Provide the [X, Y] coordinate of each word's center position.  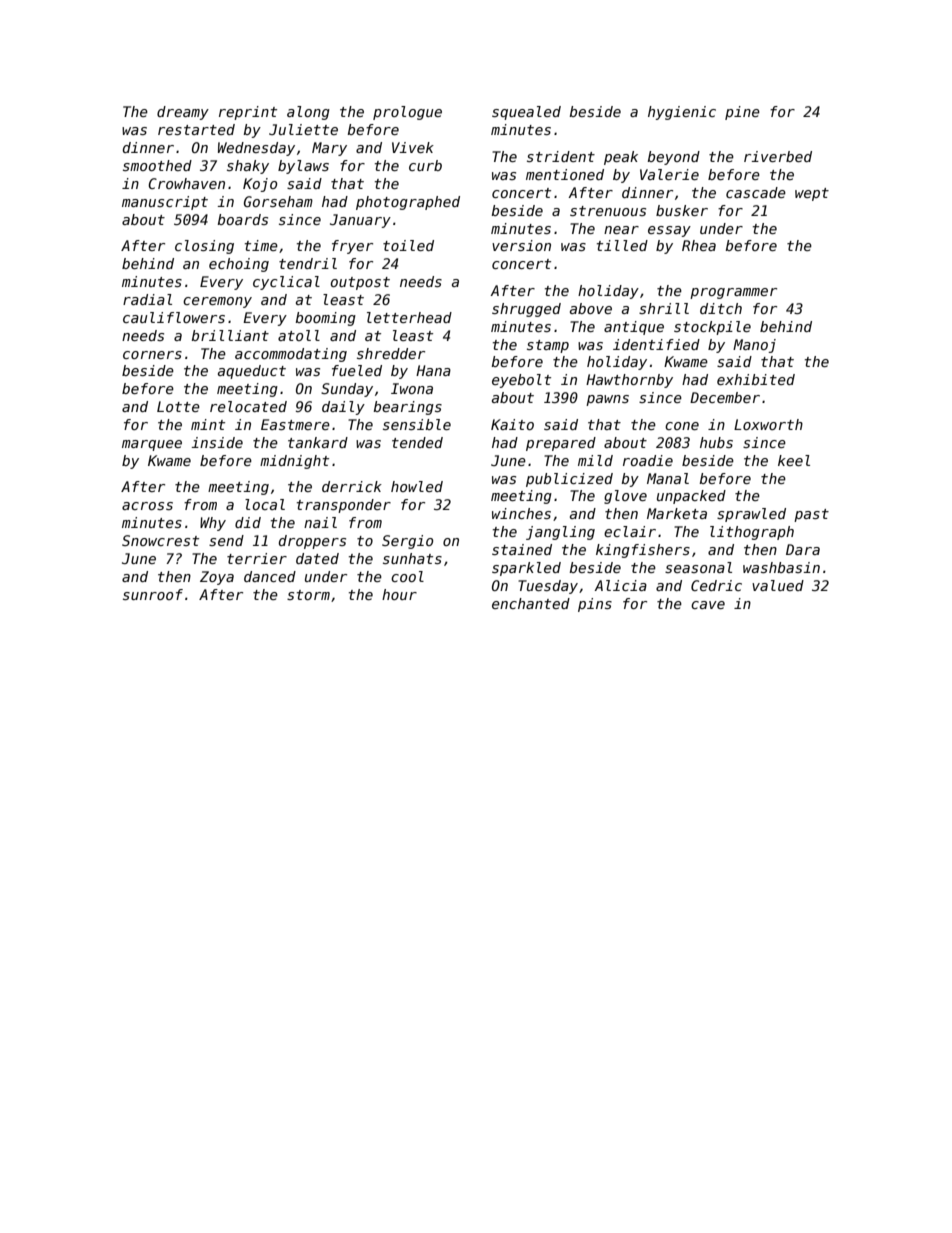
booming [326, 319]
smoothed [157, 165]
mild [595, 460]
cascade [756, 192]
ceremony [217, 302]
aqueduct [252, 372]
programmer [733, 293]
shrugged [526, 310]
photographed [408, 203]
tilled [622, 245]
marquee [152, 445]
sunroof [153, 594]
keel [794, 460]
